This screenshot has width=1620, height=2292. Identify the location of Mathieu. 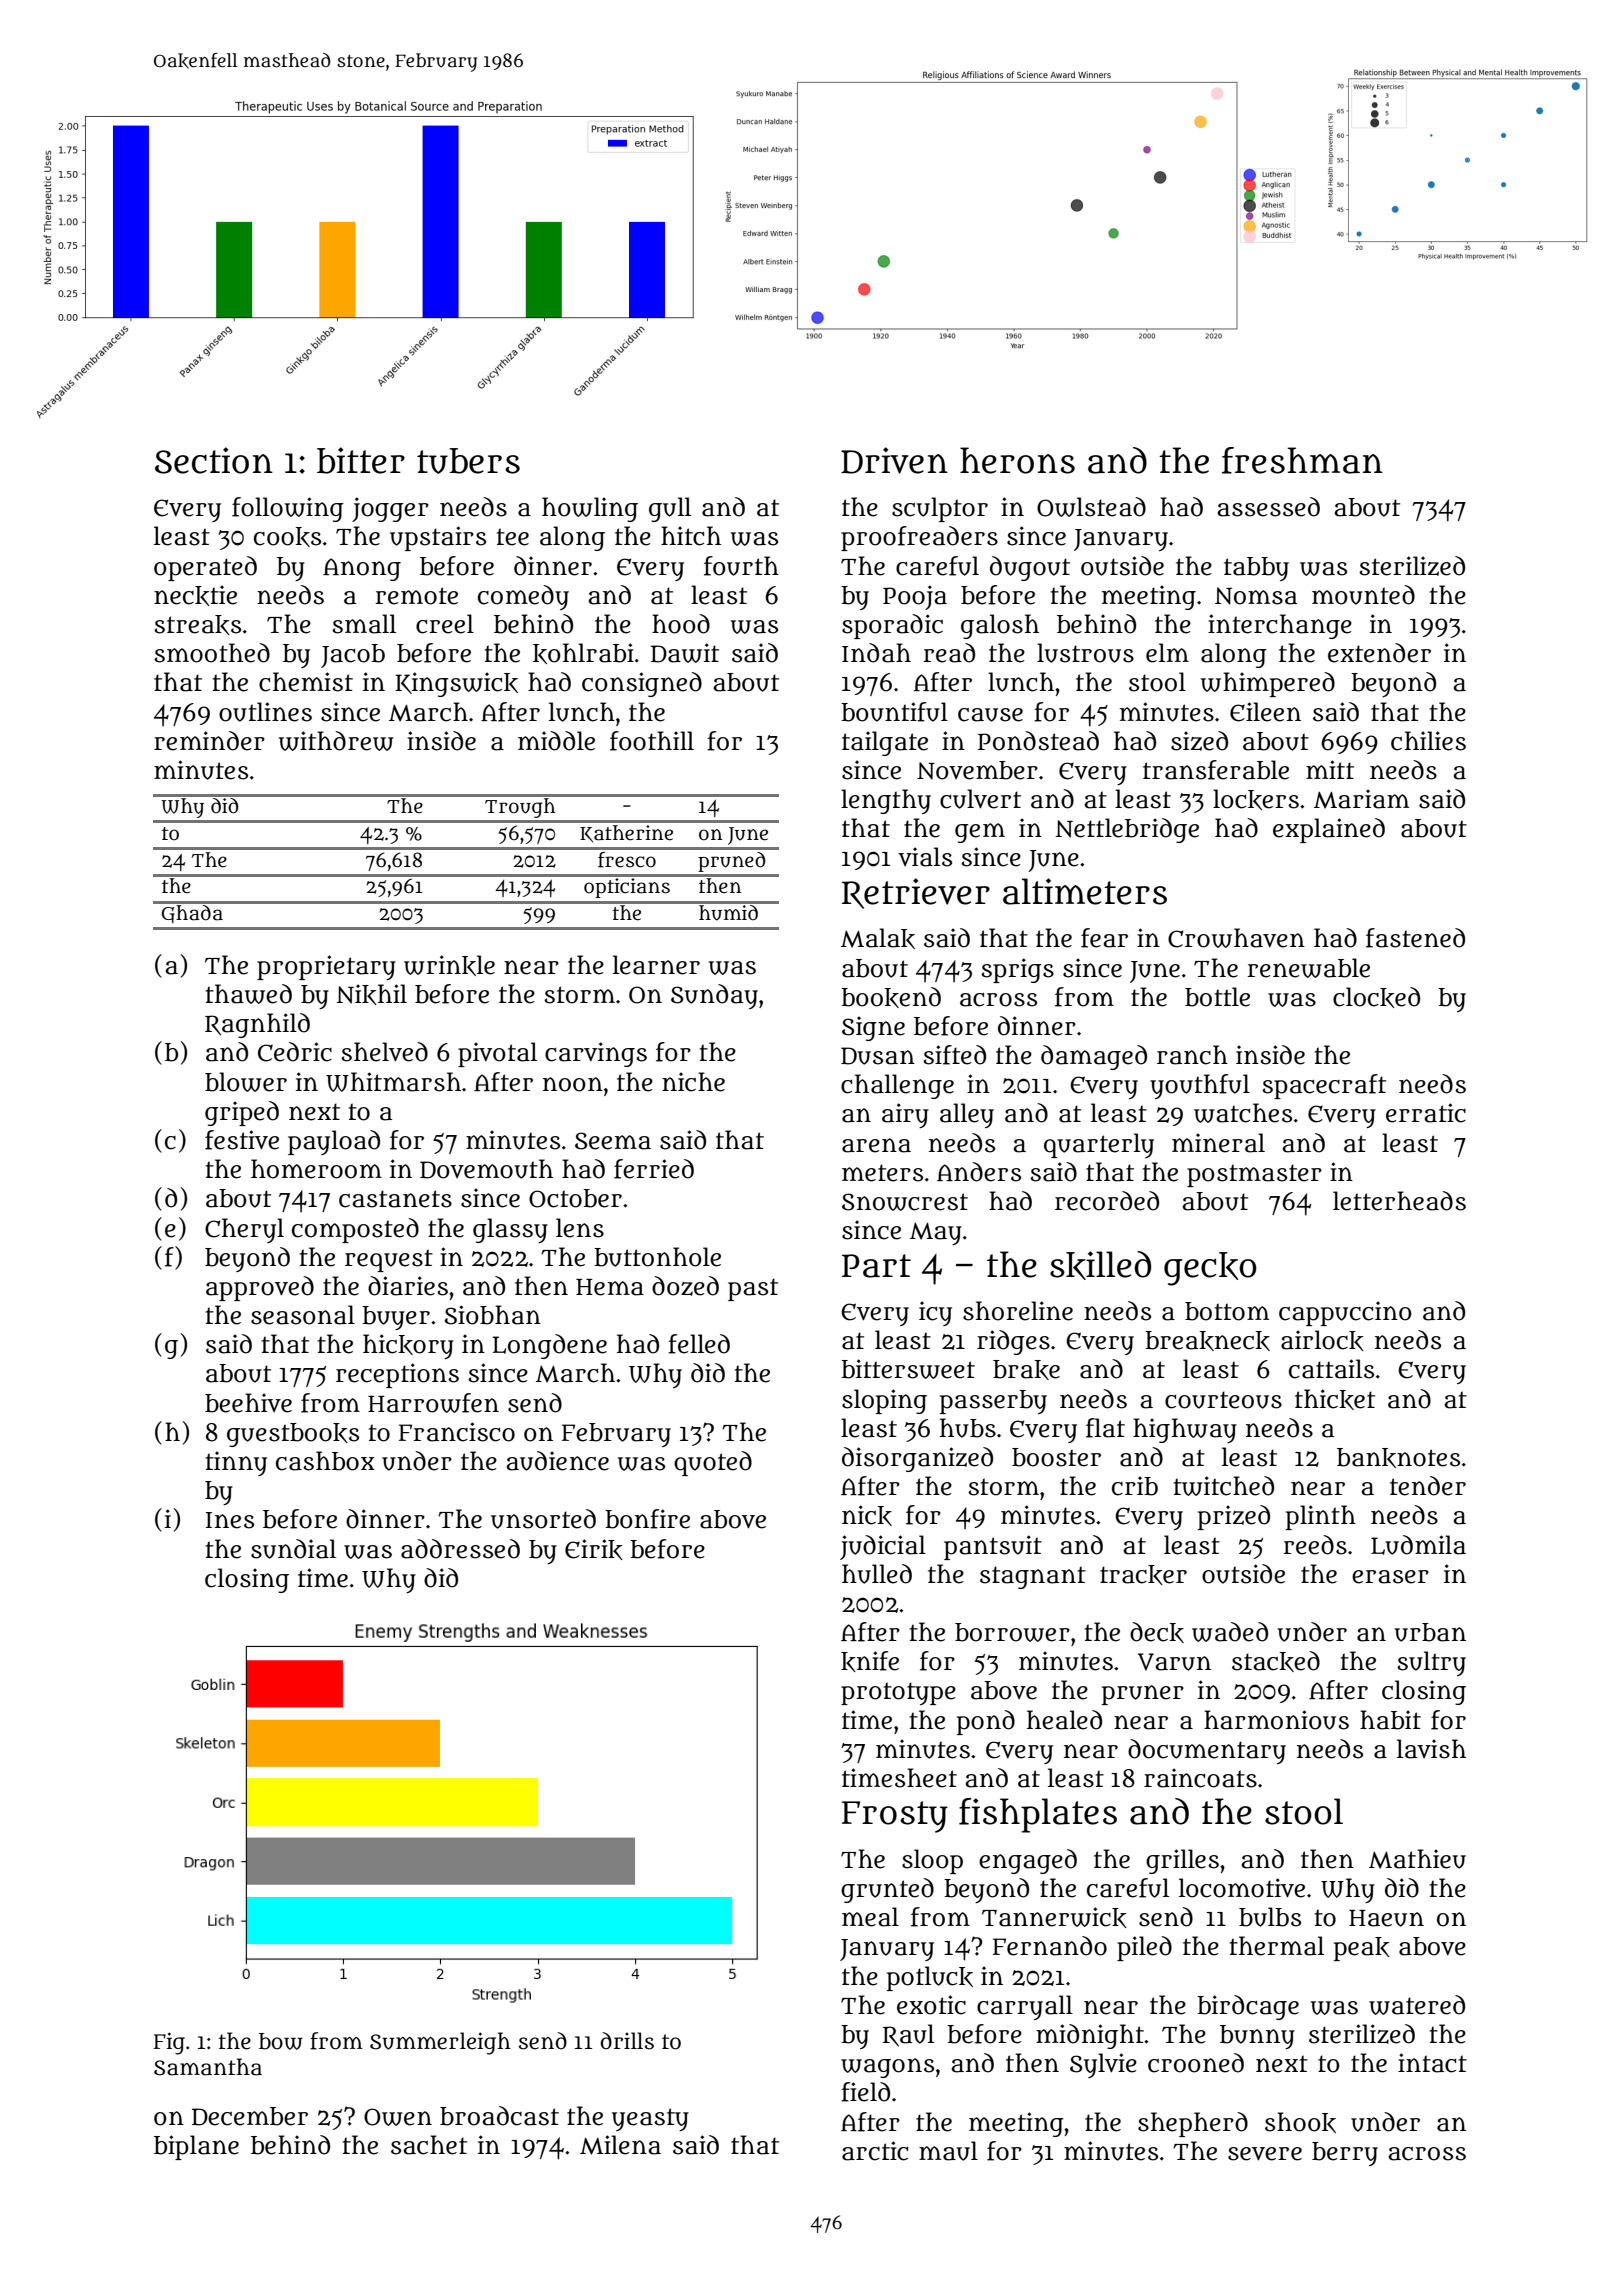
(1417, 1859).
